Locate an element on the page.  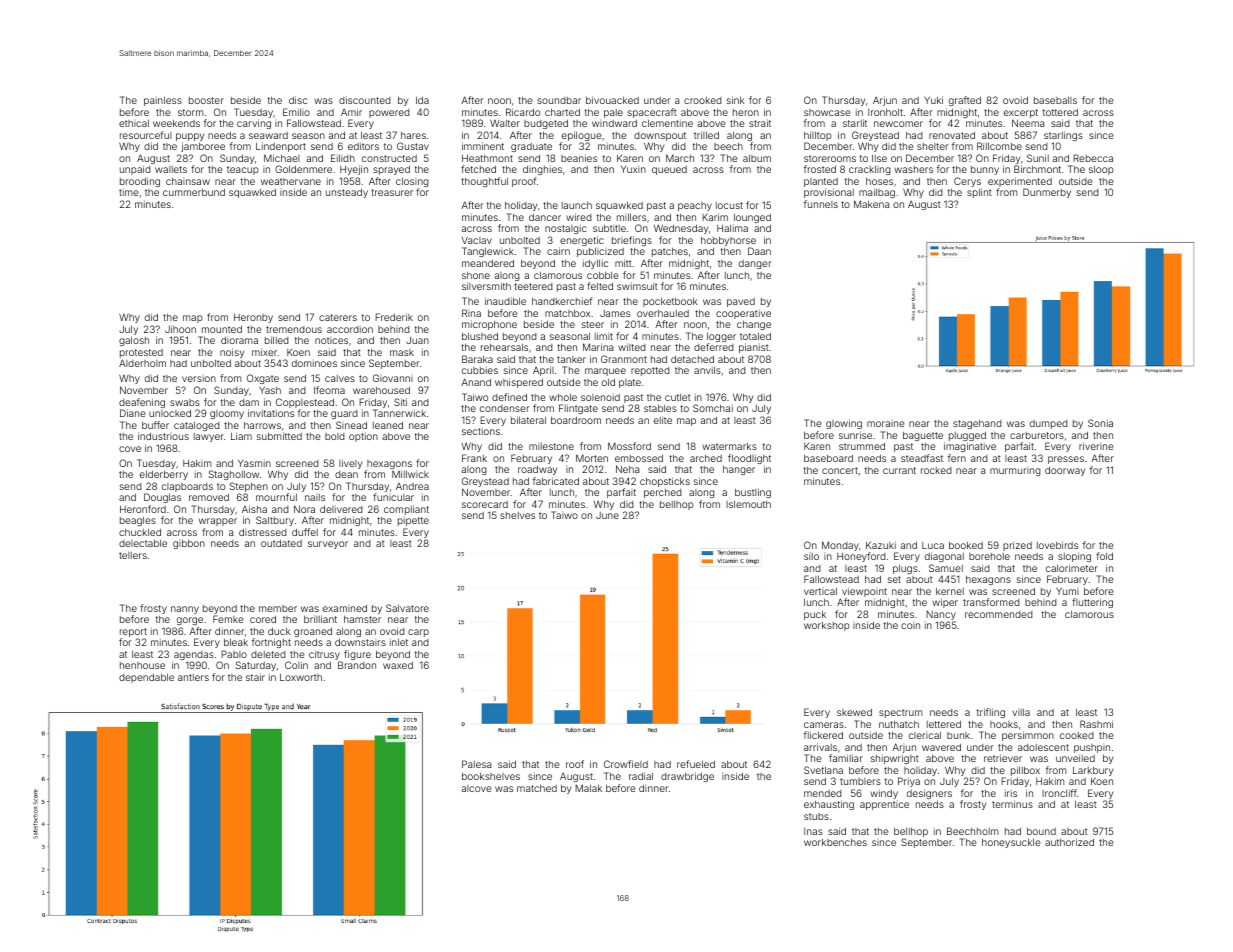
Islemouth is located at coordinates (748, 504).
